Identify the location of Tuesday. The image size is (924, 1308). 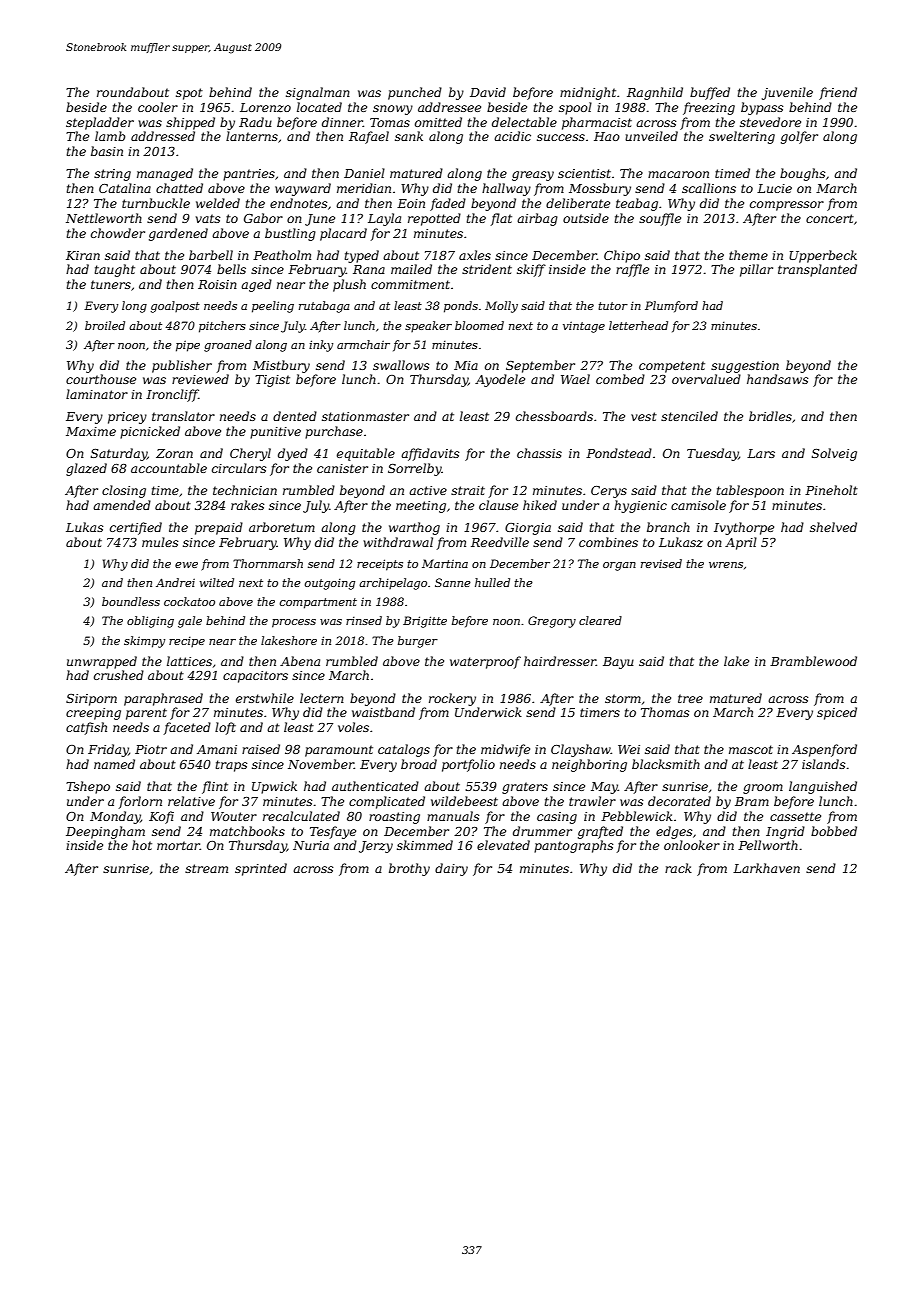
(713, 454).
